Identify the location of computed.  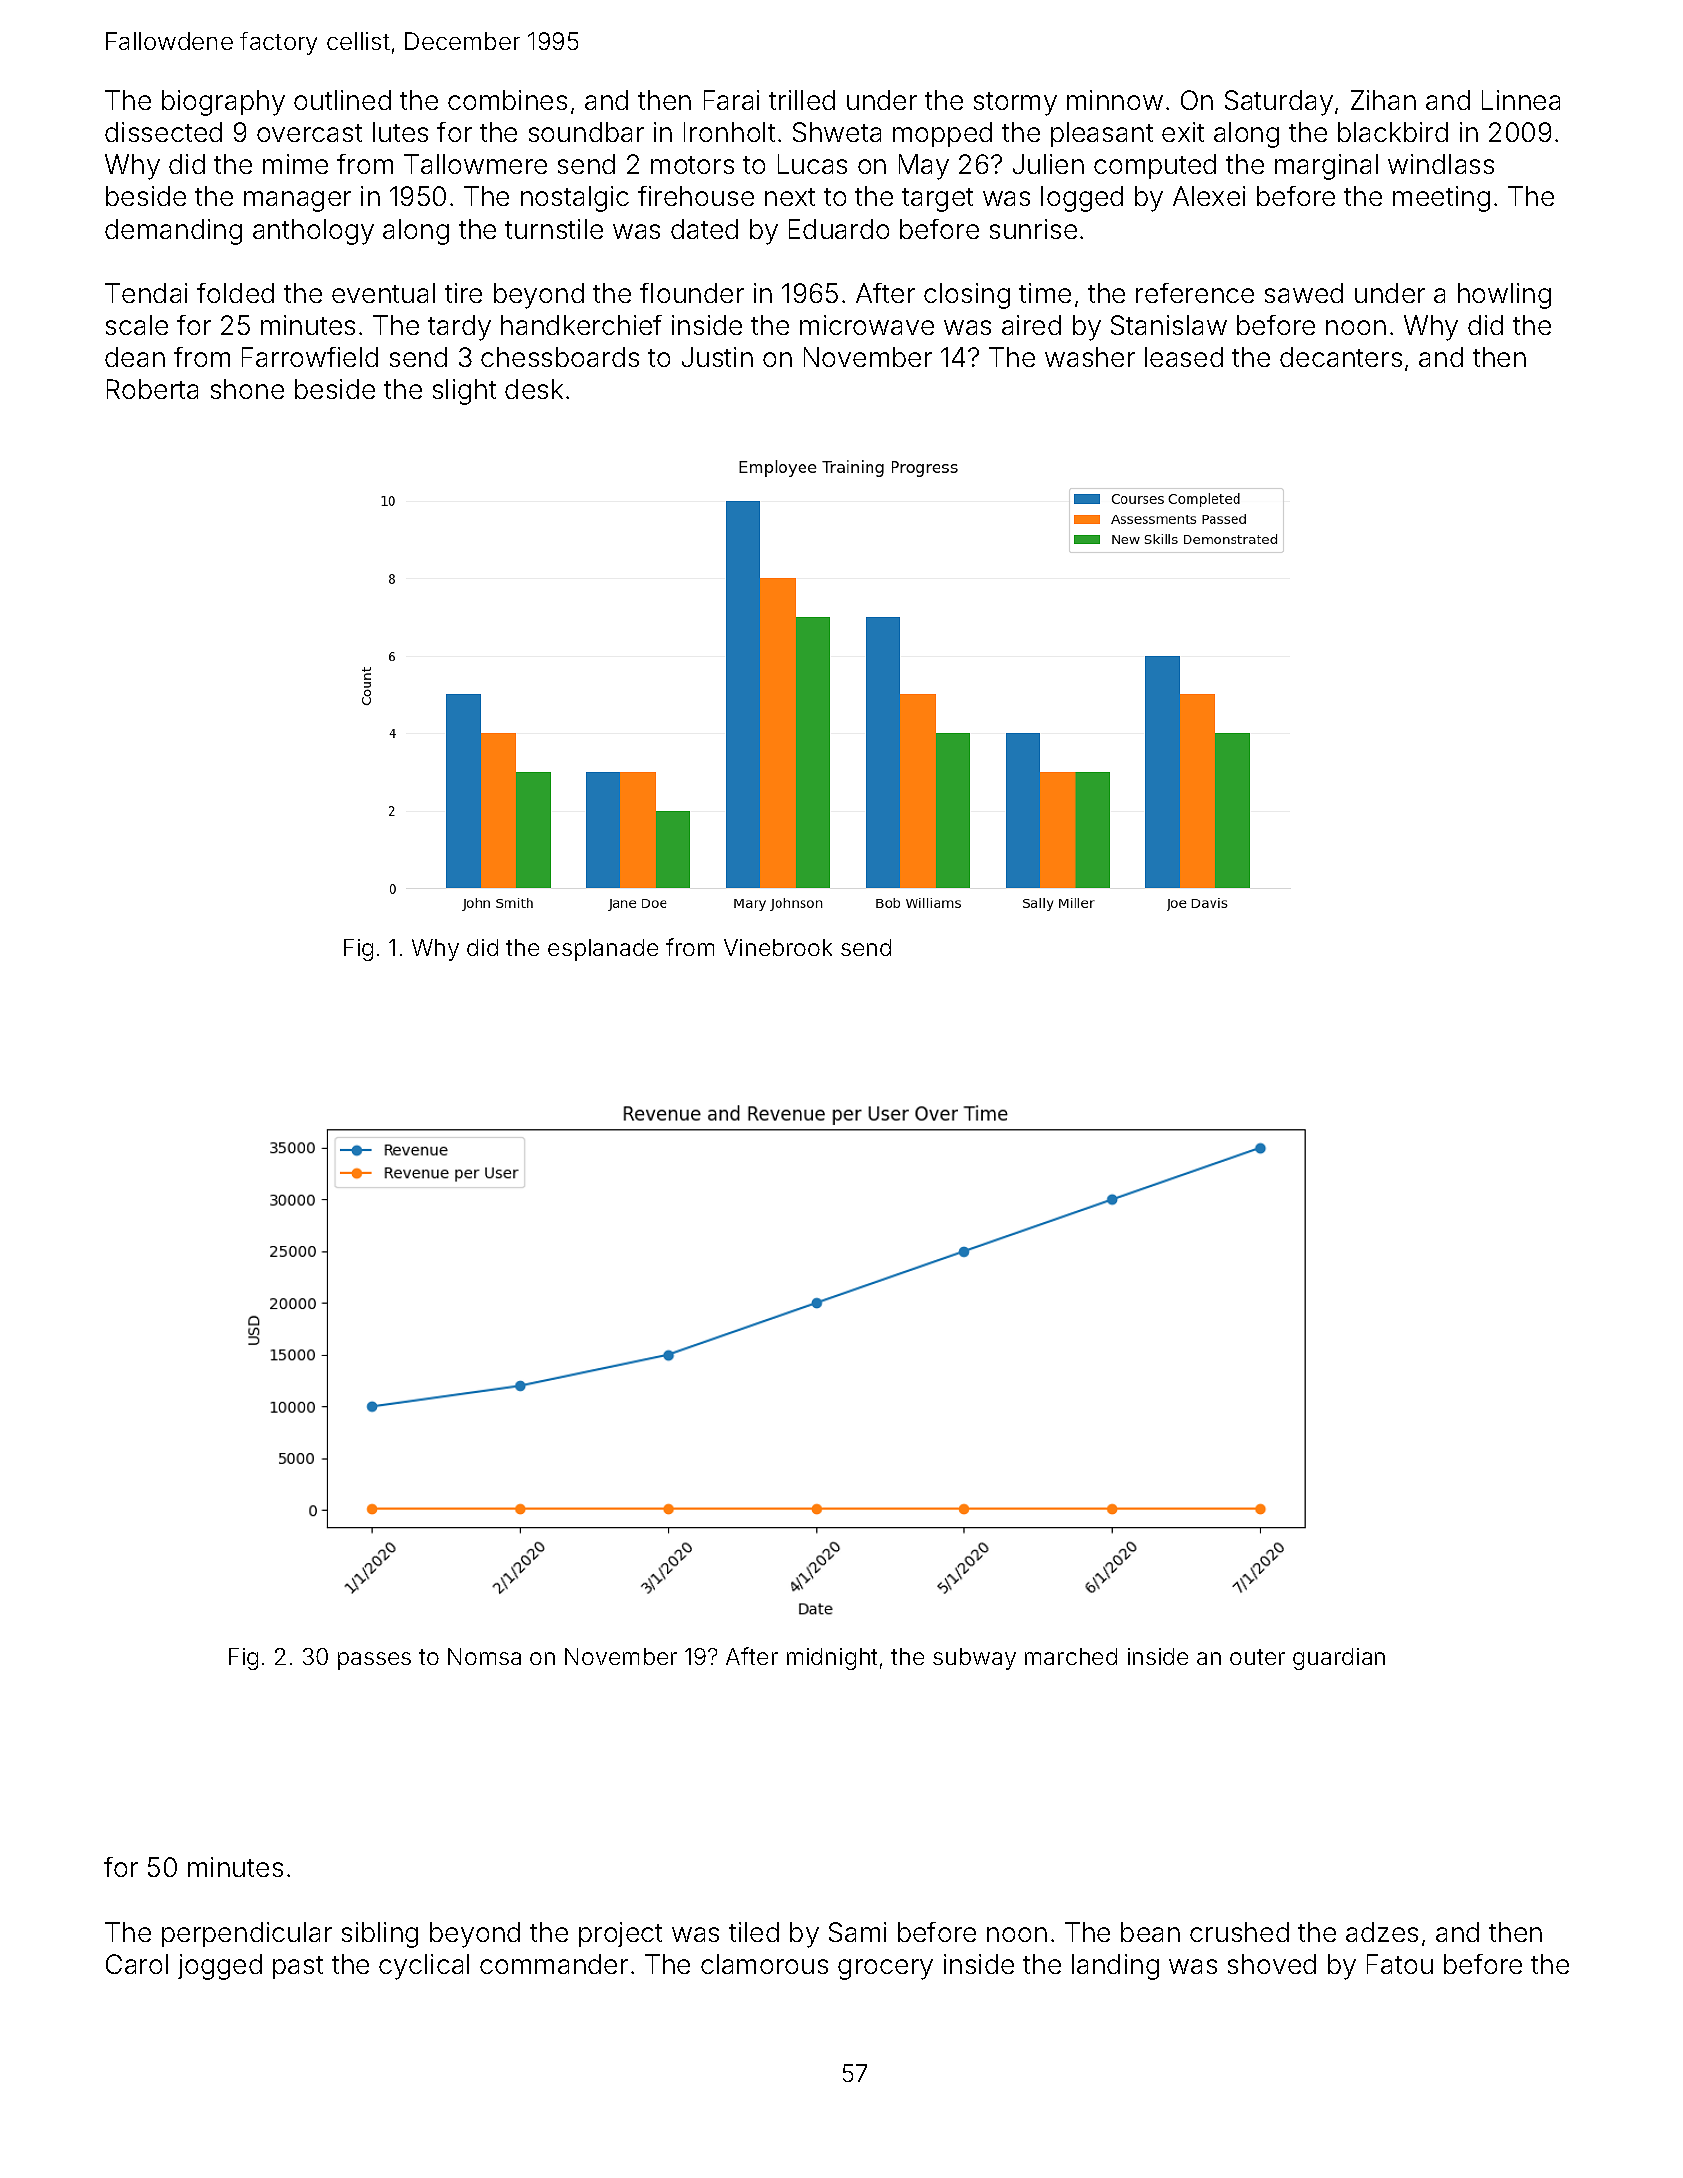
(1155, 166).
